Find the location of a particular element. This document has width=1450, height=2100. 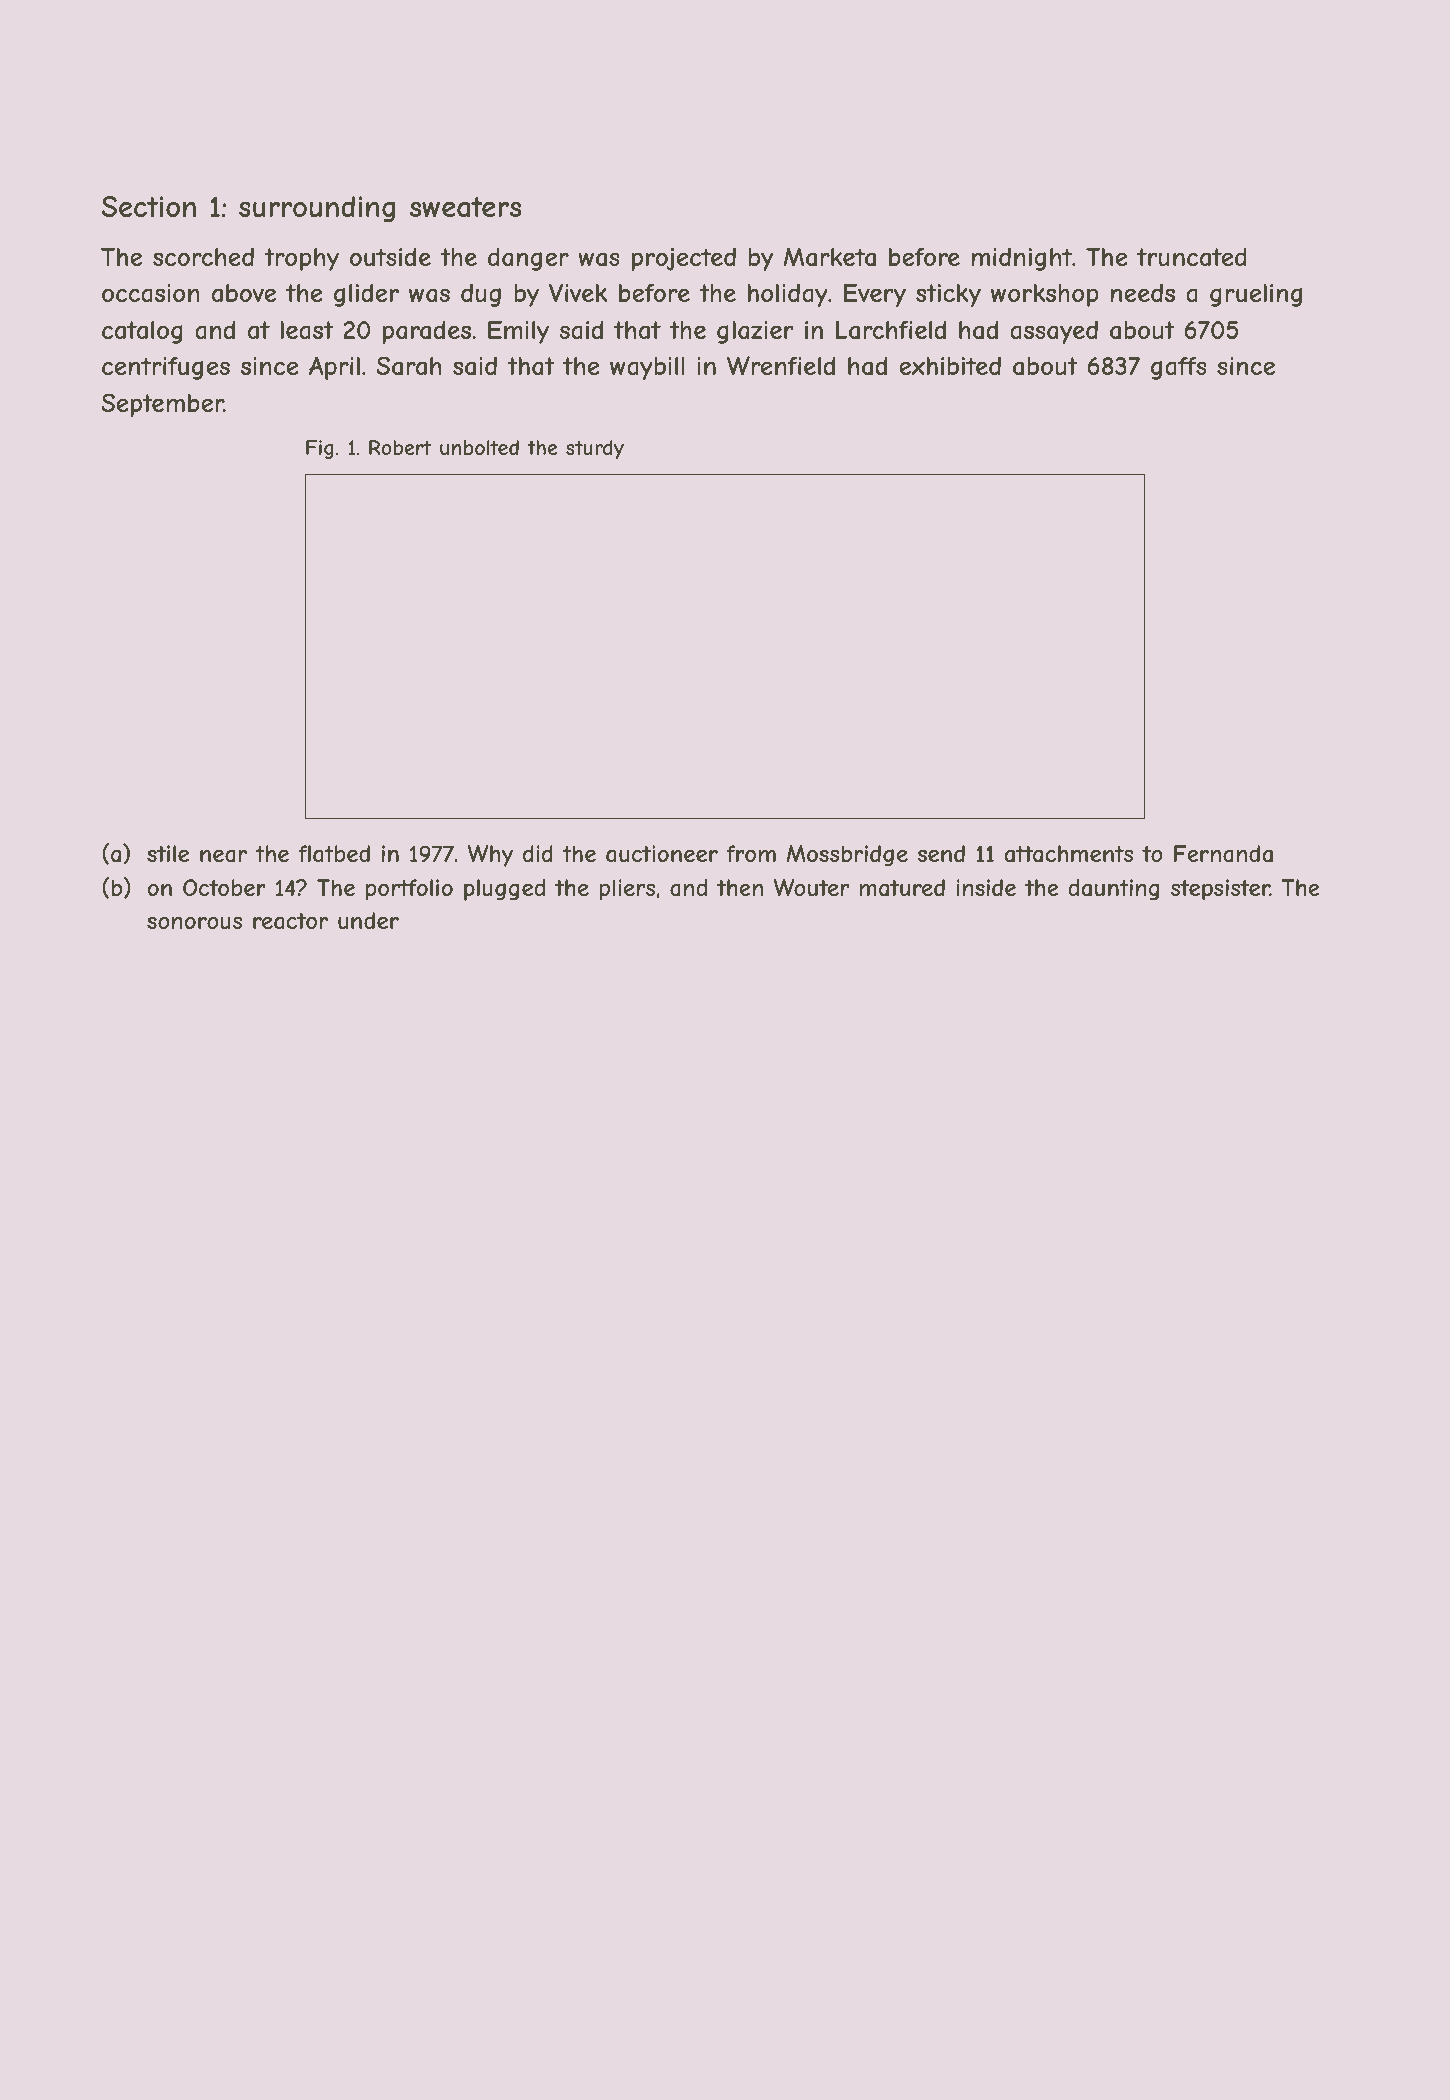

near is located at coordinates (223, 856).
